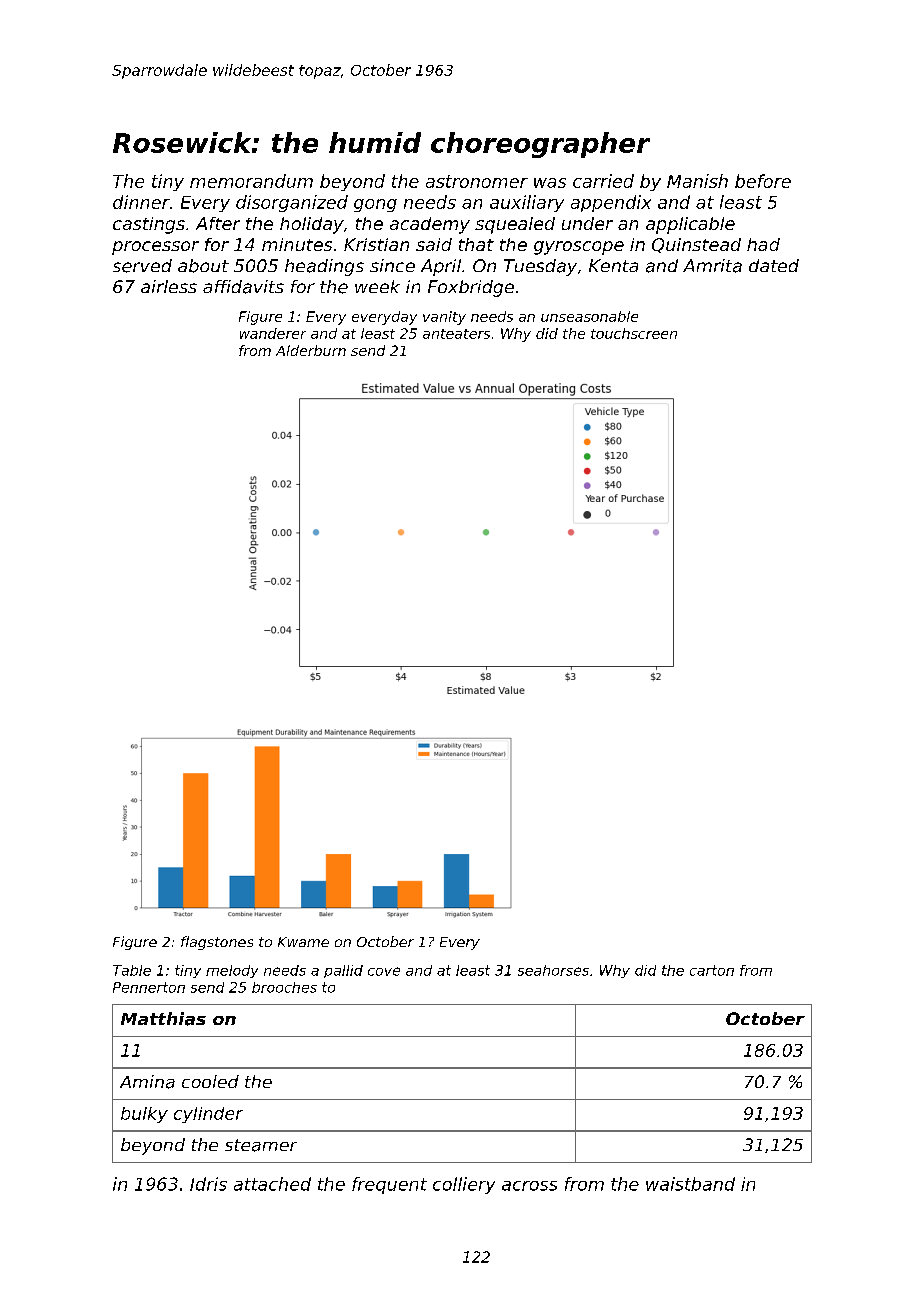  Describe the element at coordinates (763, 181) in the image. I see `before` at that location.
